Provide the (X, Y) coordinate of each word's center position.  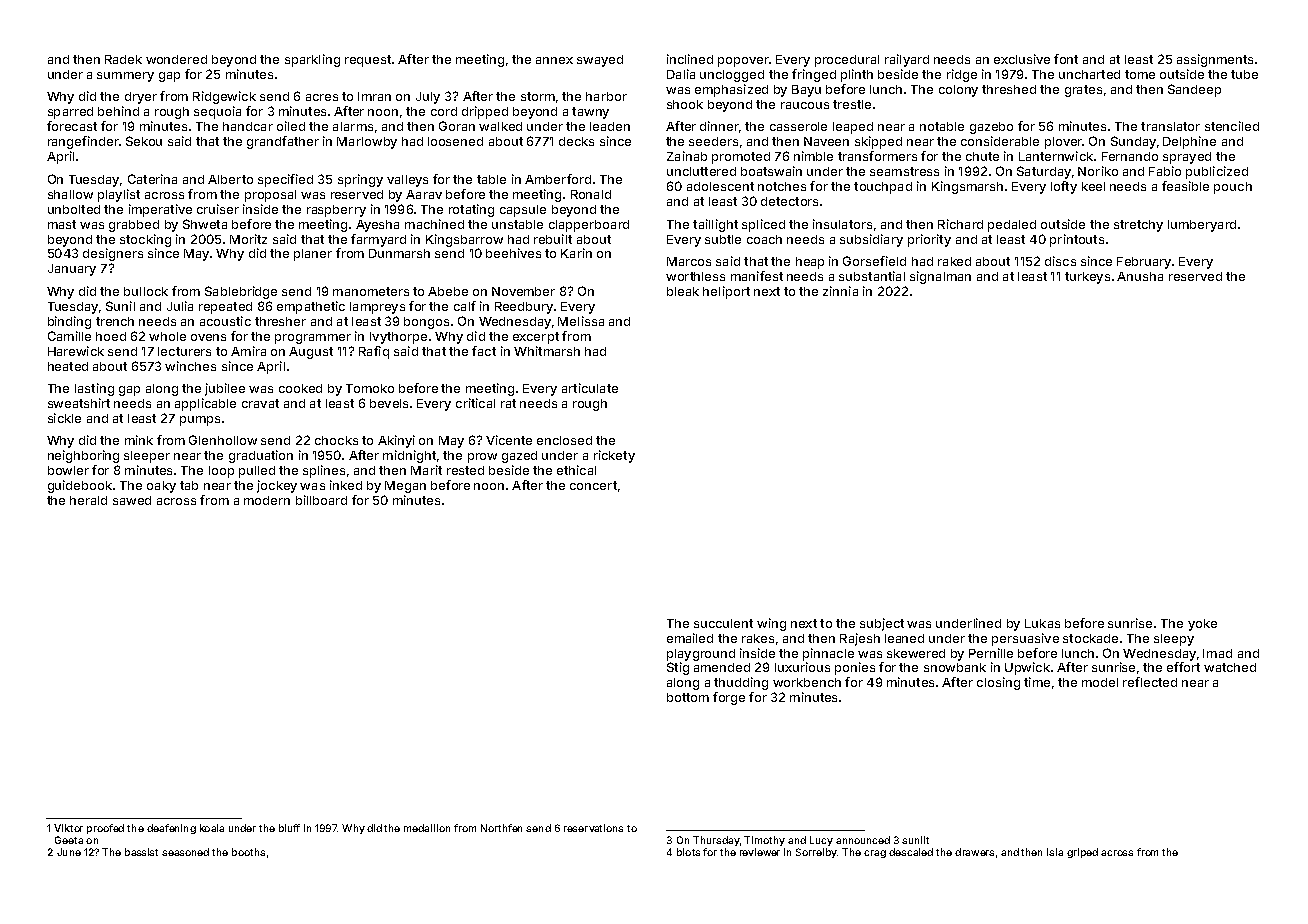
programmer (313, 339)
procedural (847, 61)
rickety (614, 456)
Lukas (1042, 623)
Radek (123, 59)
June (69, 852)
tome (1140, 74)
